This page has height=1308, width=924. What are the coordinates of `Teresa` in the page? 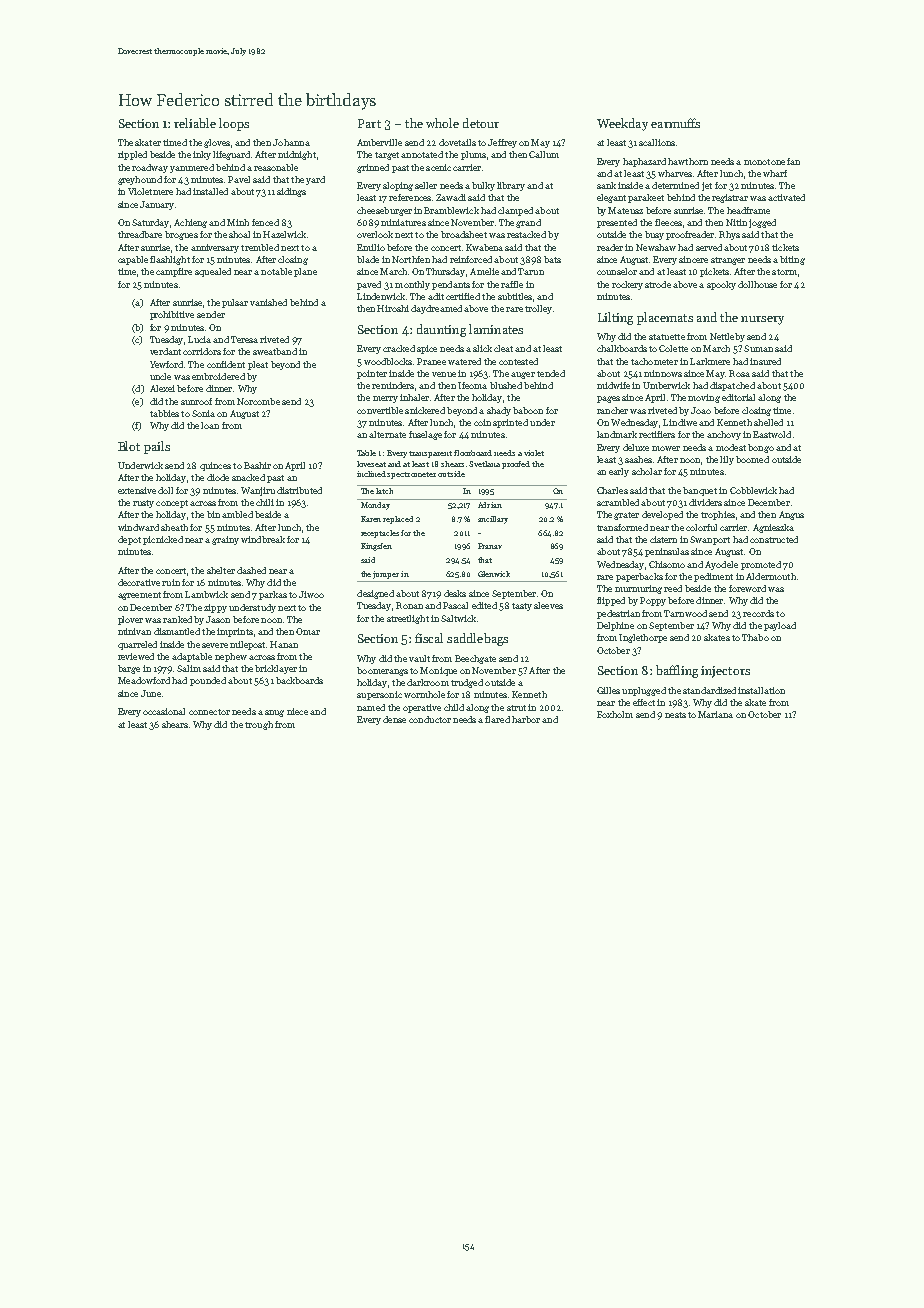 It's located at (244, 339).
